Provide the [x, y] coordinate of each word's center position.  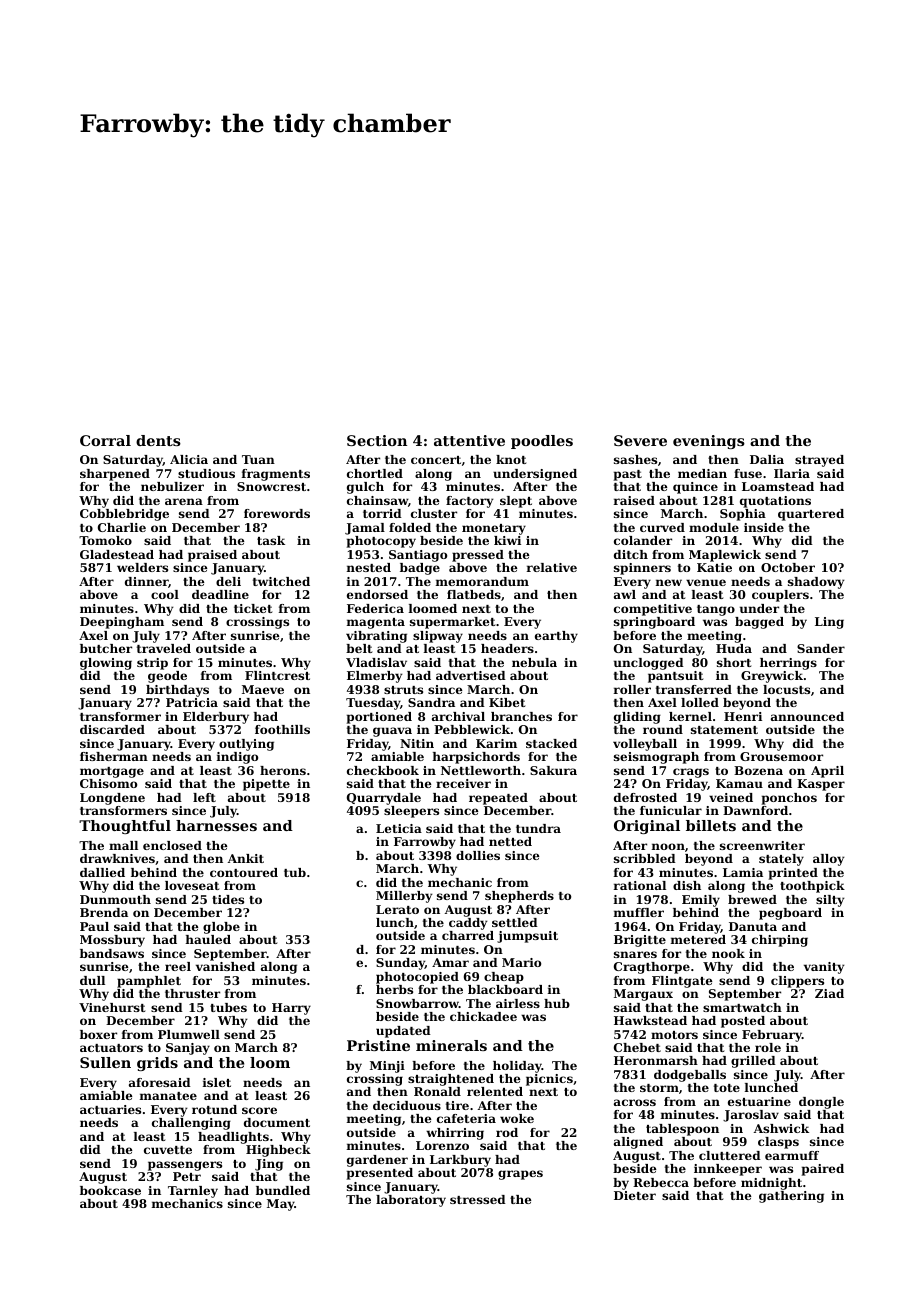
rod [507, 1132]
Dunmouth [115, 899]
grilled [753, 1062]
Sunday [400, 964]
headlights [233, 1138]
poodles [542, 442]
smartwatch [742, 1007]
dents [158, 440]
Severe [640, 440]
